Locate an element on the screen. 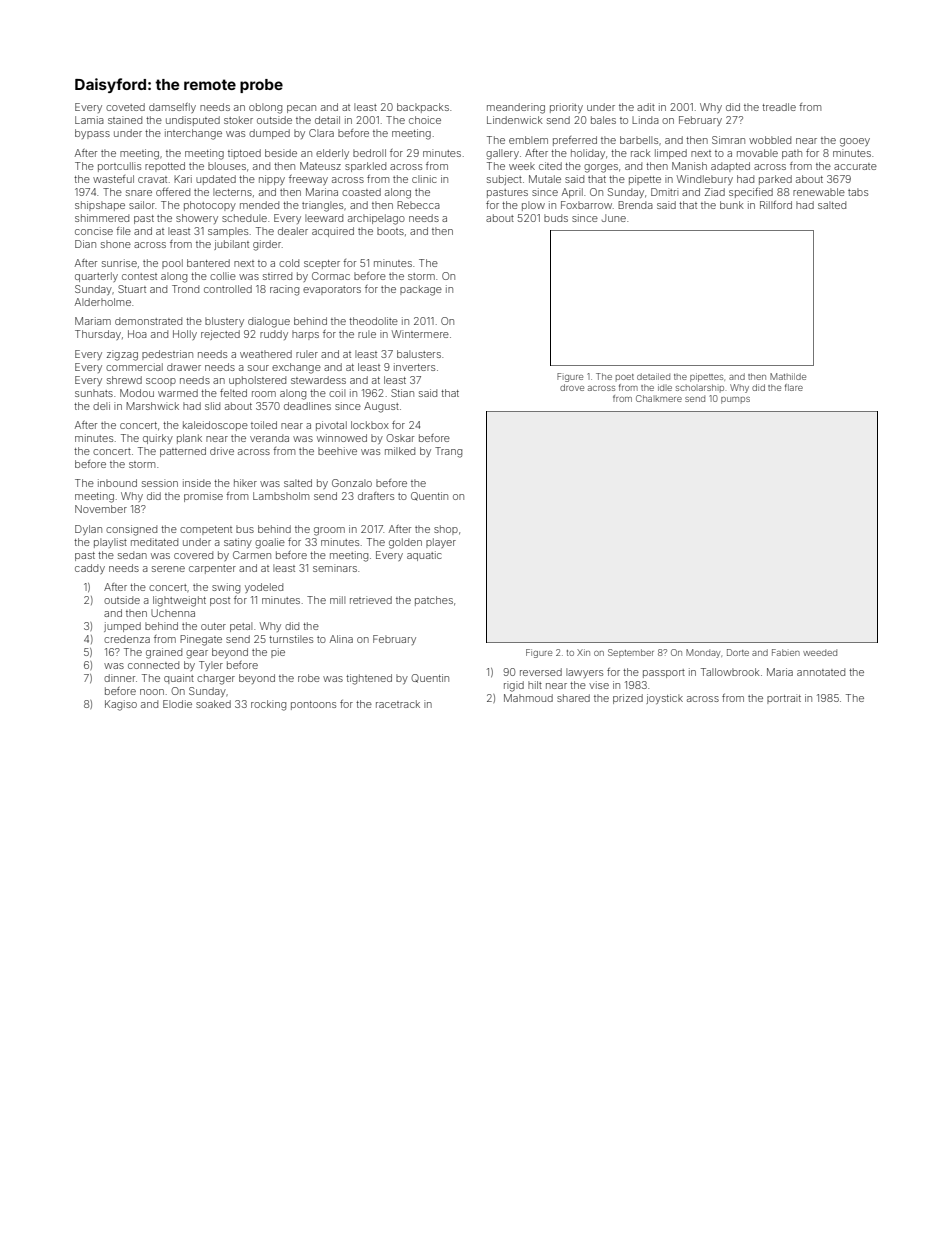 The height and width of the screenshot is (1233, 952). petal is located at coordinates (241, 627).
